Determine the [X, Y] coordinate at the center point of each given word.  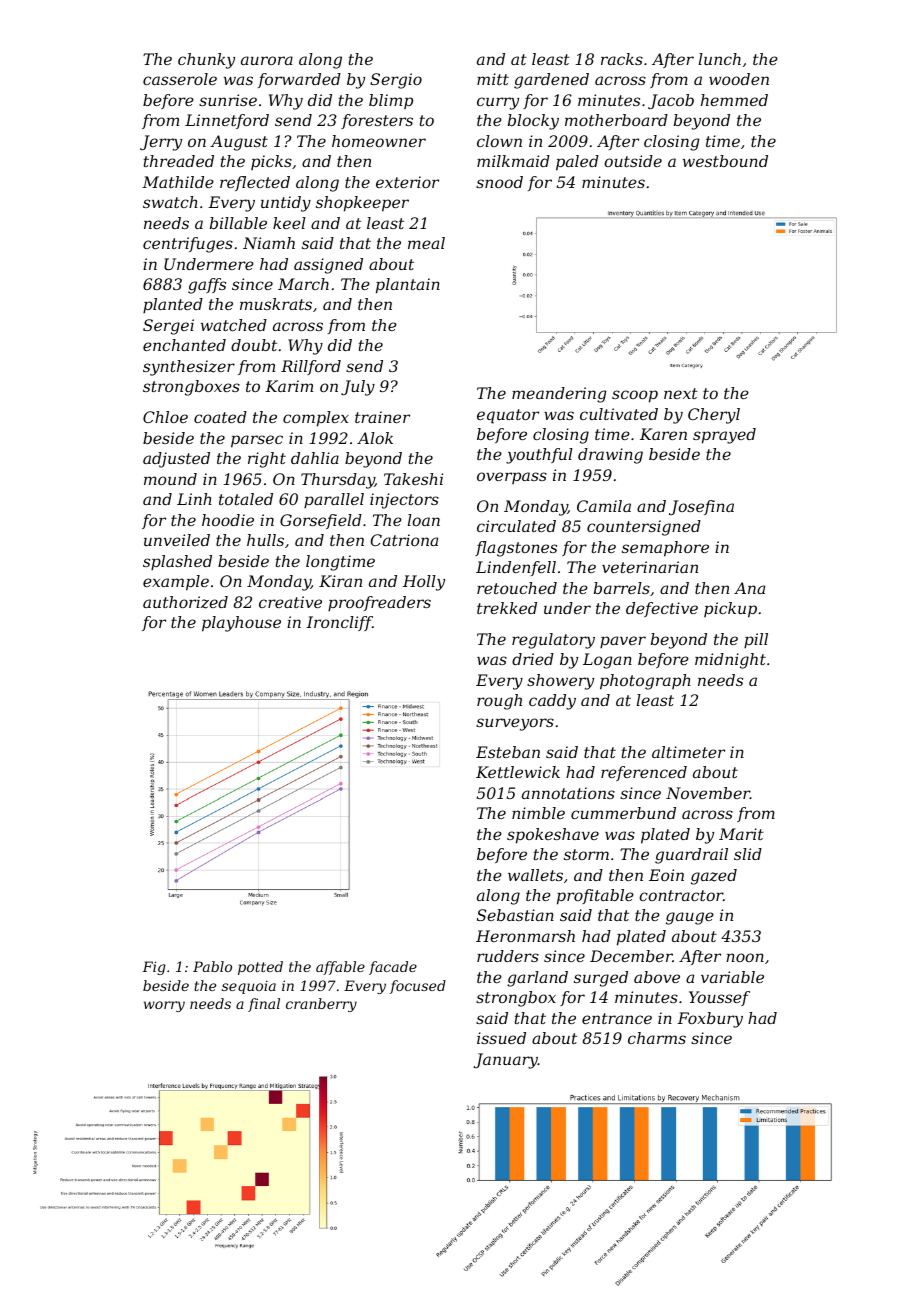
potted [260, 968]
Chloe [165, 417]
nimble [538, 813]
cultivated [619, 414]
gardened [551, 81]
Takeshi [413, 479]
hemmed [734, 100]
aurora [267, 60]
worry [164, 1006]
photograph [645, 682]
